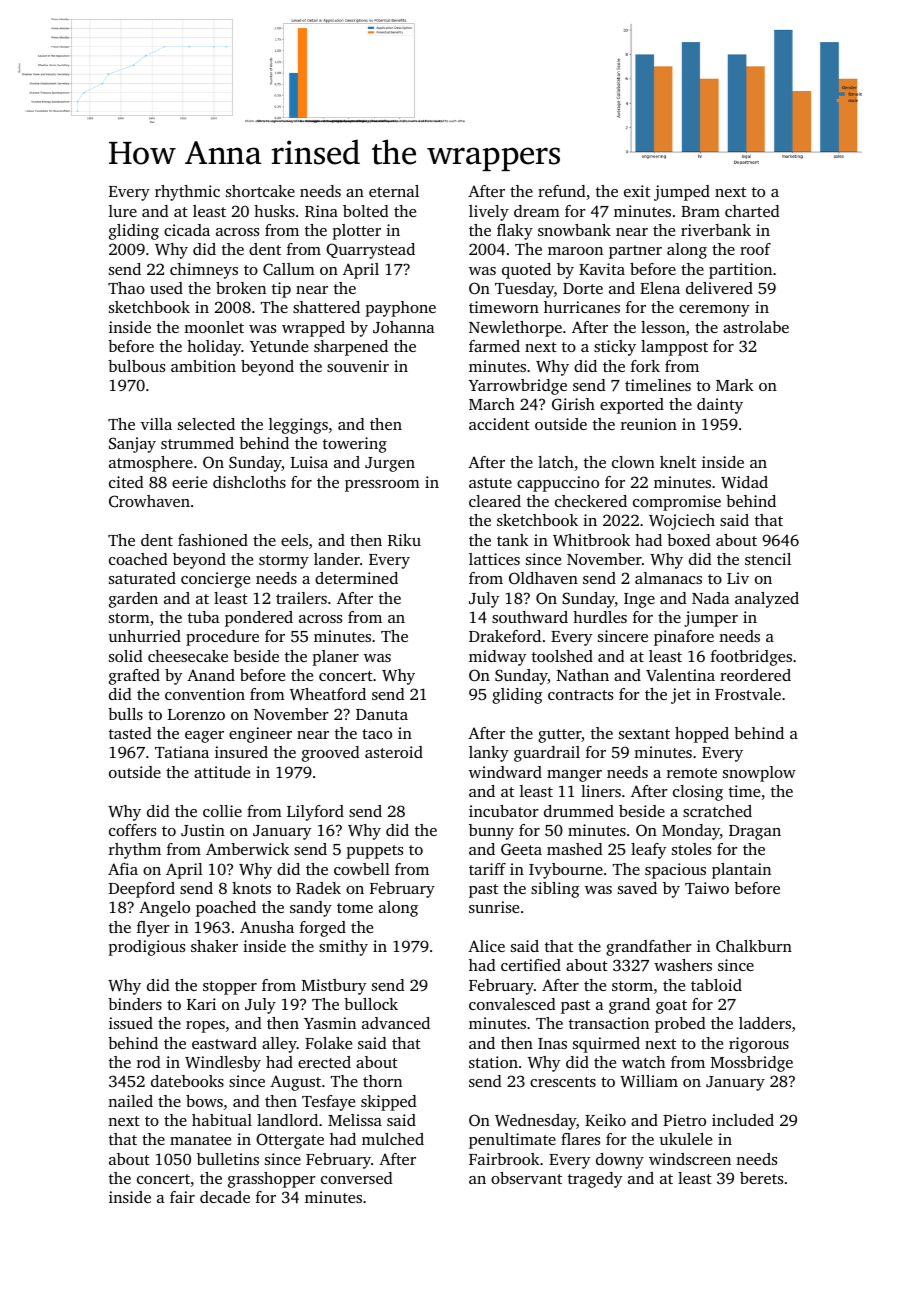 The height and width of the image is (1316, 908). What do you see at coordinates (187, 230) in the image?
I see `cicada` at bounding box center [187, 230].
